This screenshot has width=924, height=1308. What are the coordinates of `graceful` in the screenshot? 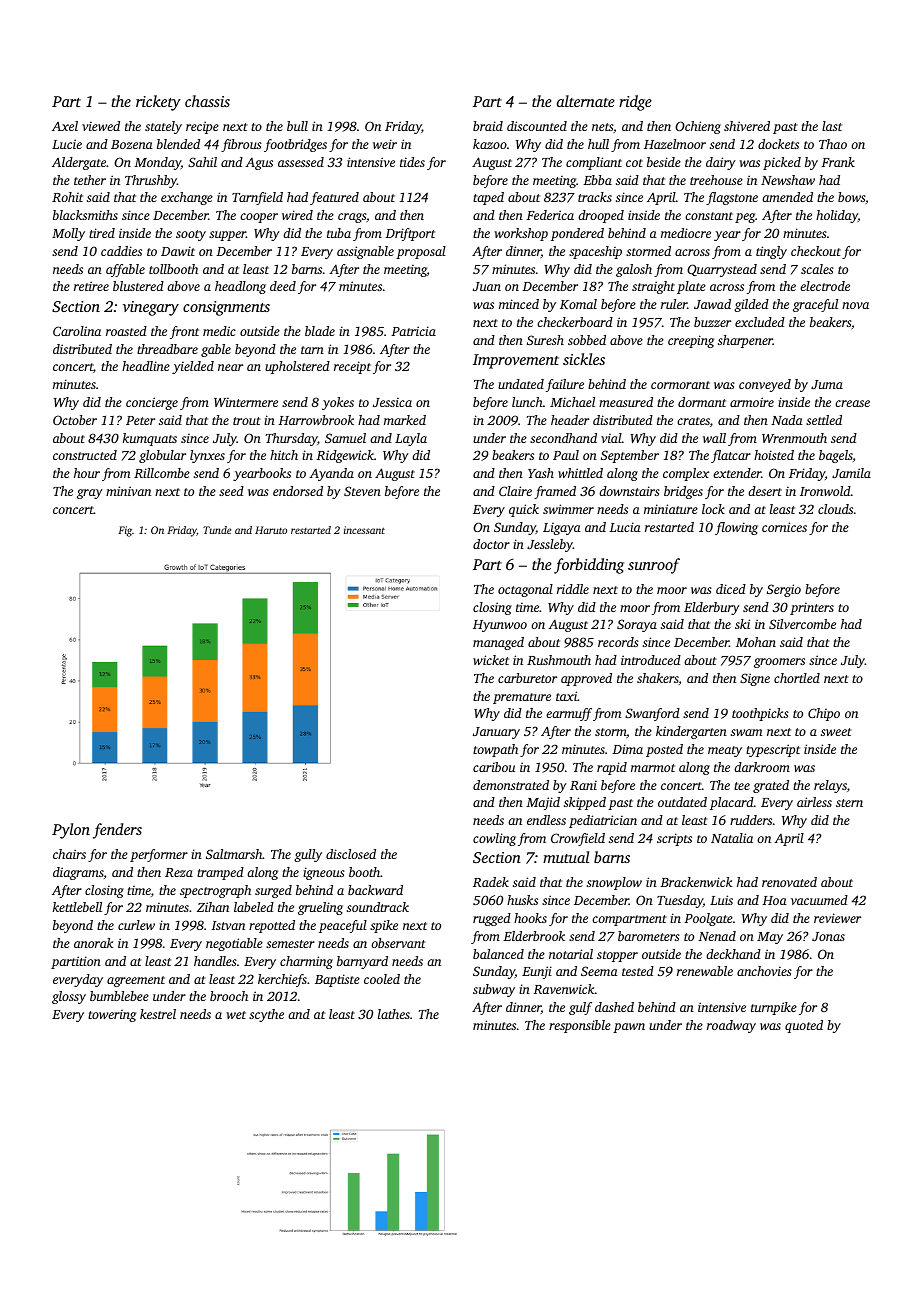 It's located at (815, 305).
